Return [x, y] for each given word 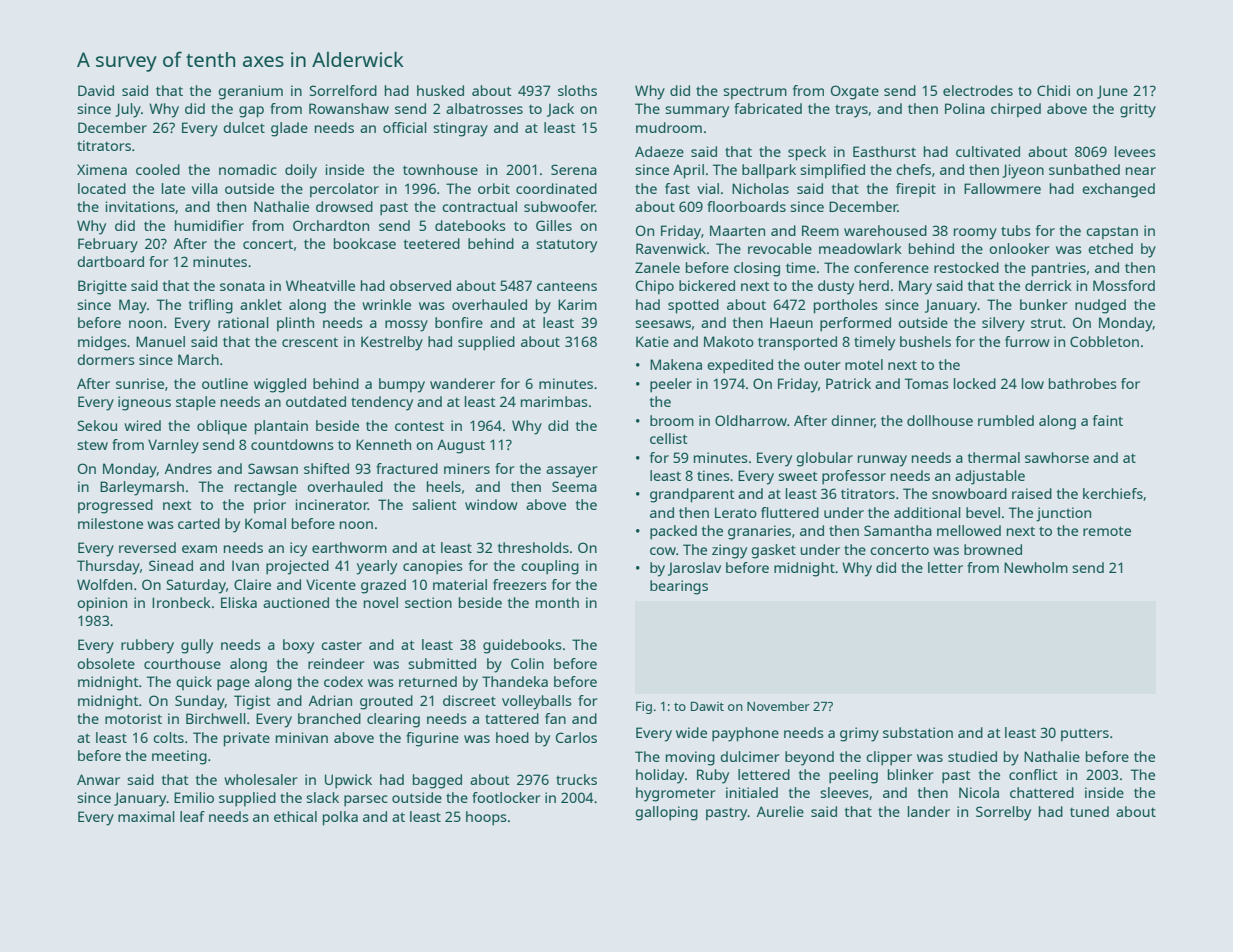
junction [1063, 514]
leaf [192, 816]
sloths [577, 90]
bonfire [459, 322]
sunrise [140, 383]
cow [663, 551]
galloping [666, 813]
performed [855, 324]
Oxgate [855, 92]
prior [270, 506]
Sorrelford [343, 90]
